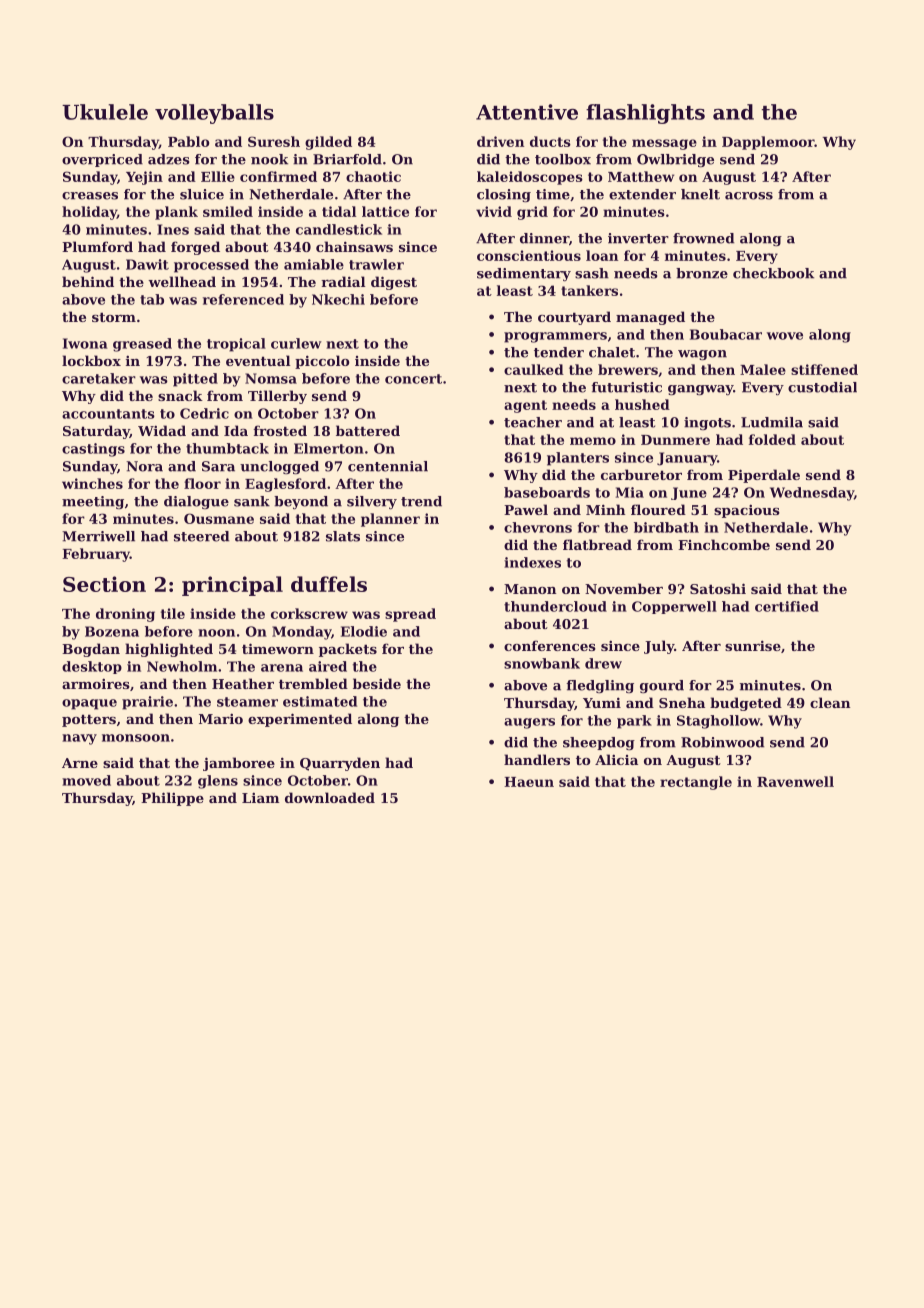  Describe the element at coordinates (504, 195) in the document. I see `closing` at that location.
